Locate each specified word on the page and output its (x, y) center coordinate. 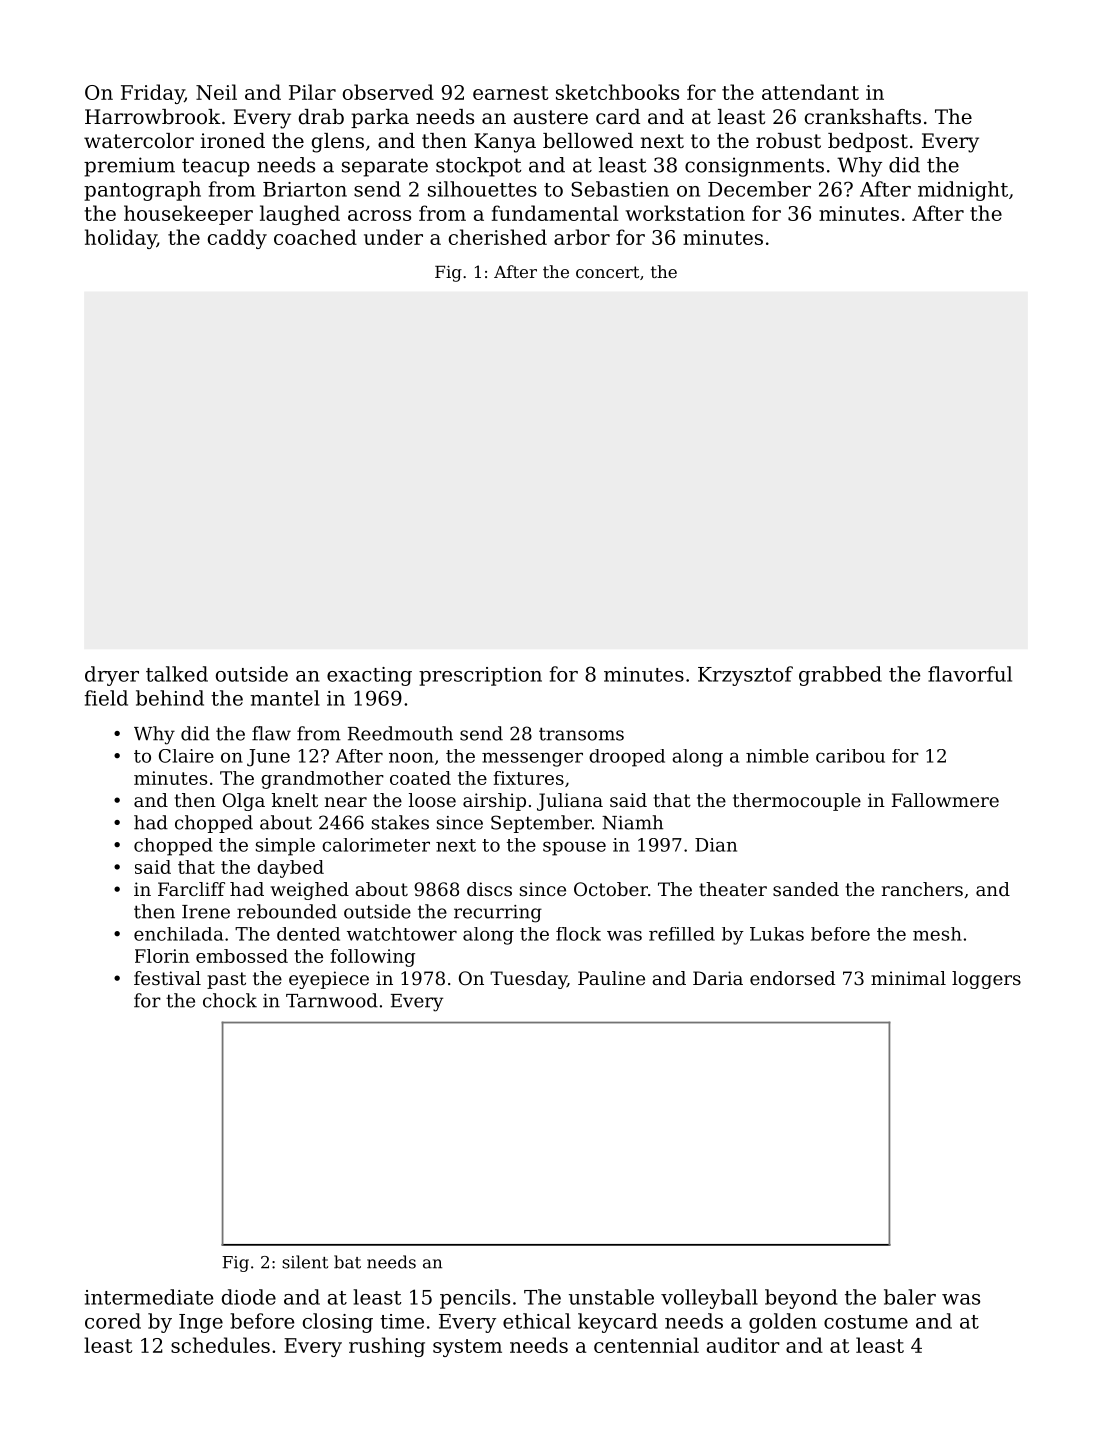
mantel (285, 698)
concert (608, 272)
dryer (112, 676)
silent (305, 1262)
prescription (480, 676)
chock (230, 1000)
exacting (369, 676)
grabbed (840, 676)
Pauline (611, 978)
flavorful (970, 674)
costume (866, 1322)
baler (910, 1297)
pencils (475, 1299)
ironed (232, 141)
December (759, 189)
